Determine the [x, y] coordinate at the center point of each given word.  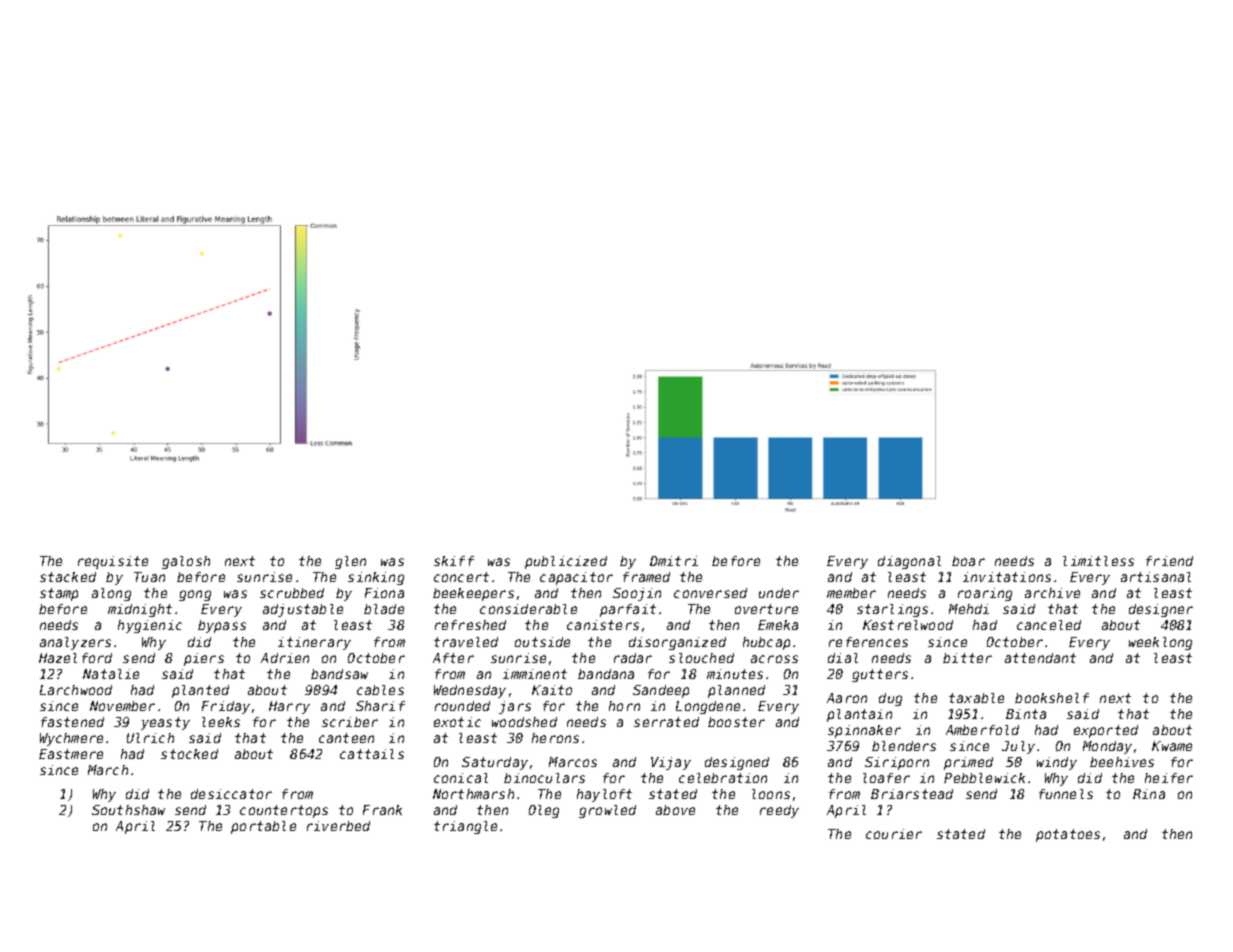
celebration [723, 778]
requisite [113, 562]
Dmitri [674, 561]
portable [263, 827]
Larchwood [76, 690]
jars [515, 707]
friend [1169, 561]
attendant [1040, 658]
